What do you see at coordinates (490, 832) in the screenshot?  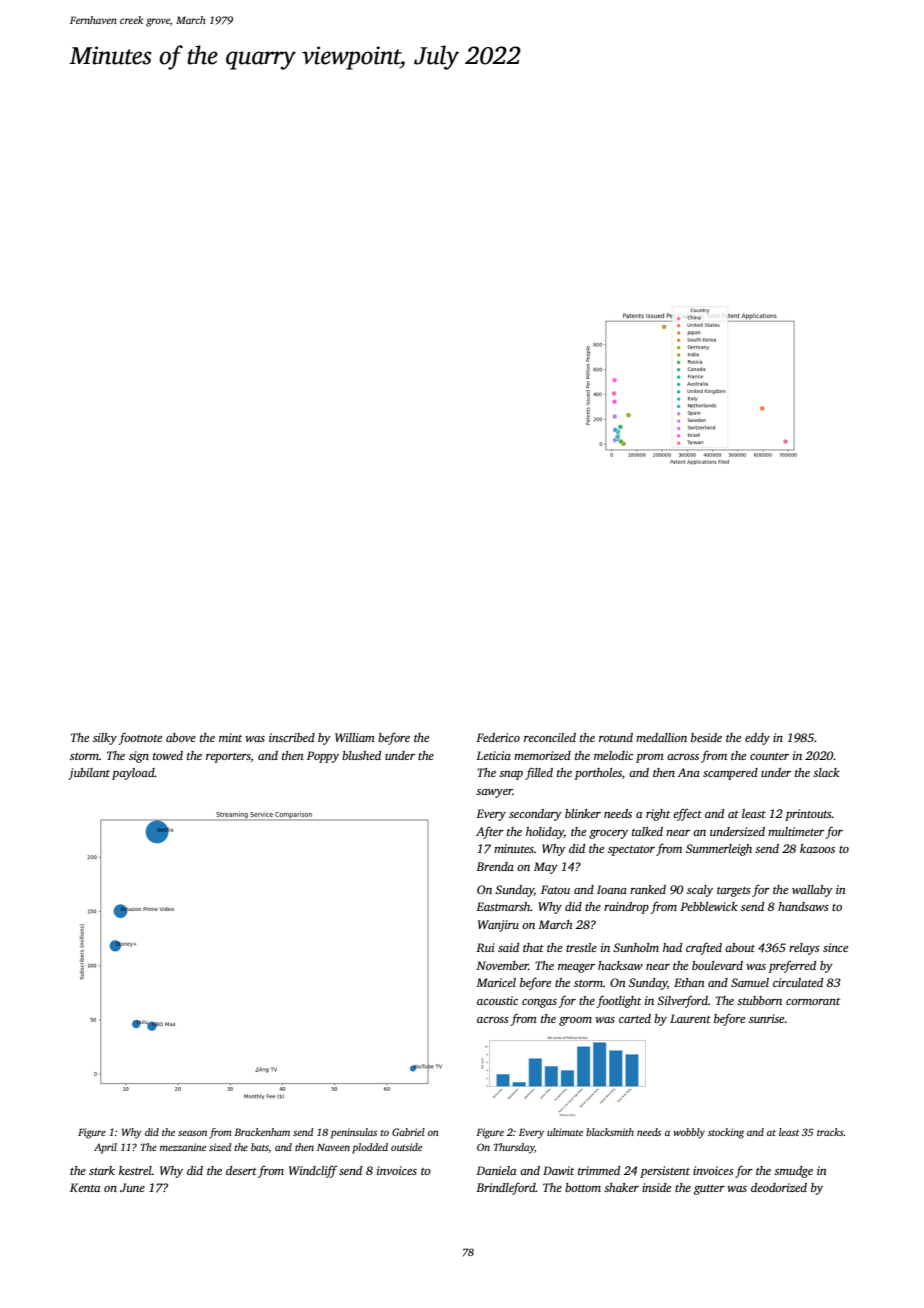 I see `After` at bounding box center [490, 832].
